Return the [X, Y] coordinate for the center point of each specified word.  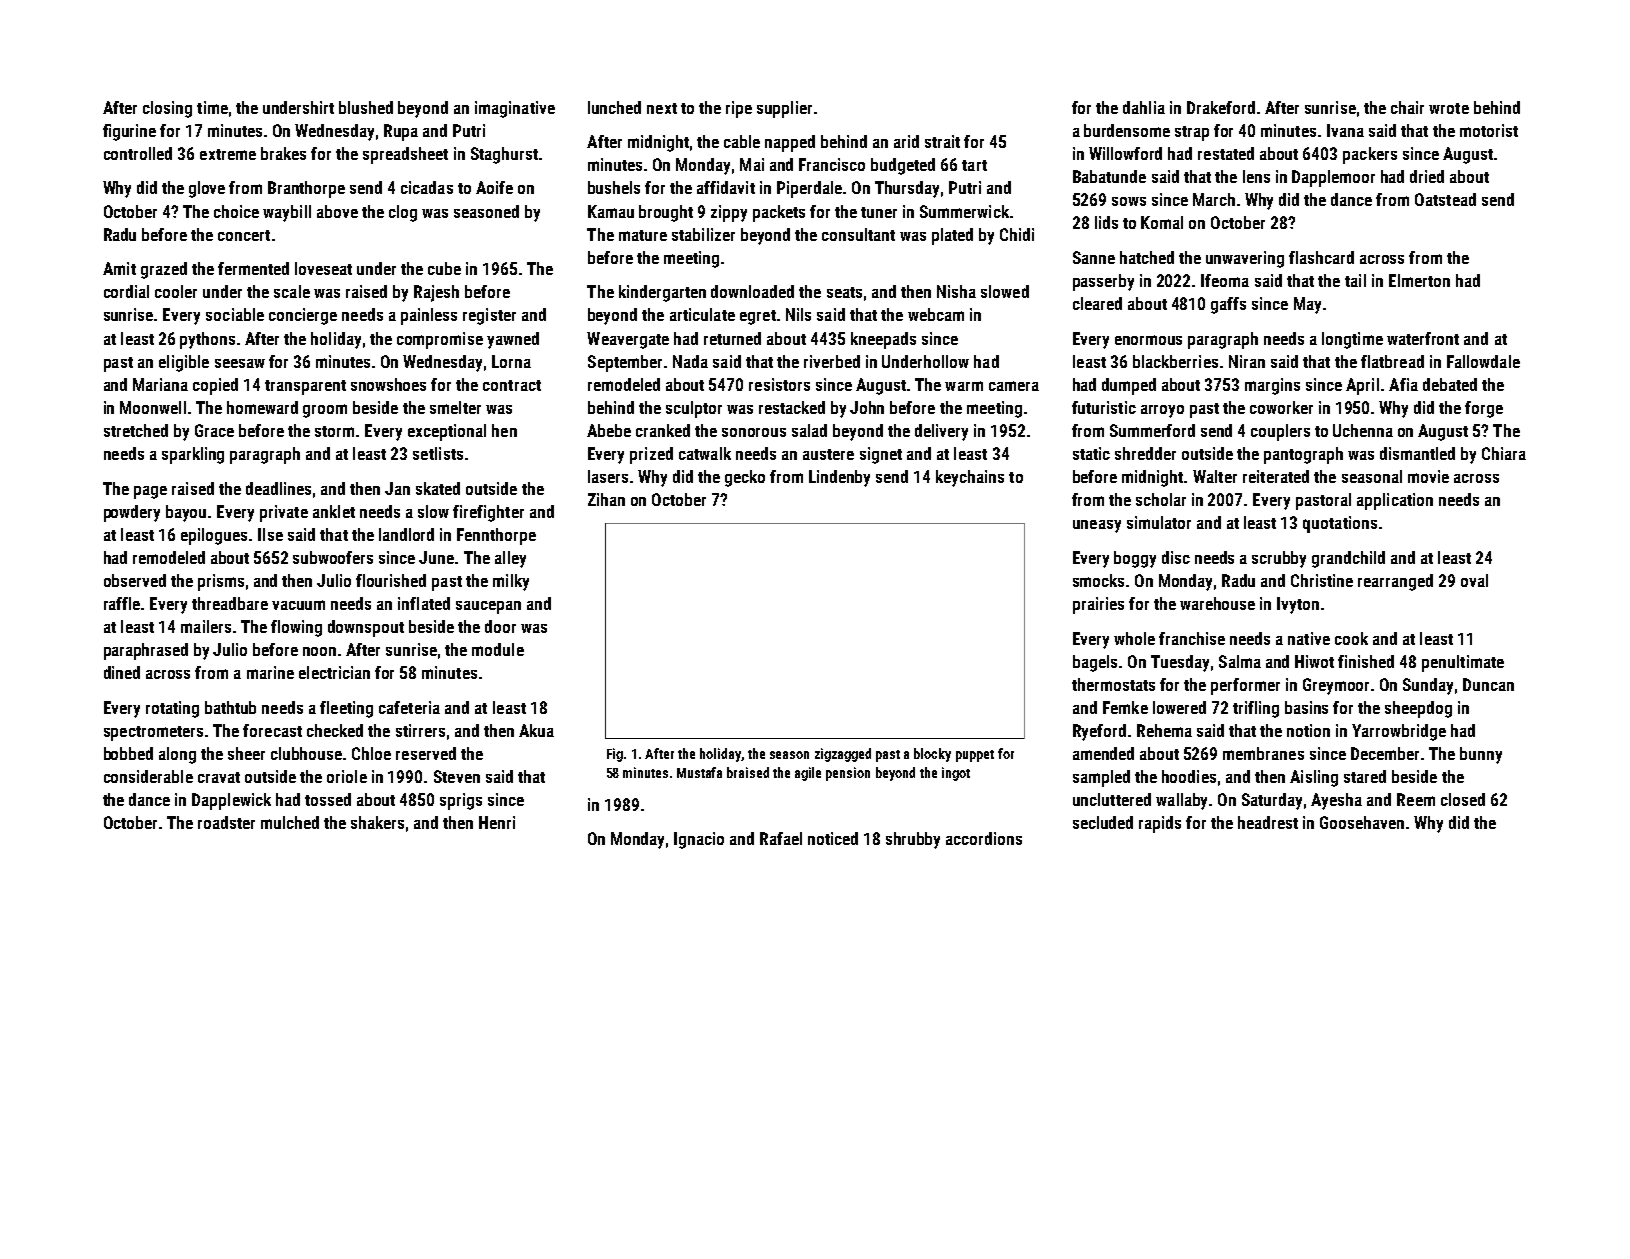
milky [511, 582]
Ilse [270, 534]
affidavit [726, 187]
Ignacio [699, 840]
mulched [290, 822]
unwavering [1245, 259]
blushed [366, 107]
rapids [1160, 824]
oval [1474, 580]
